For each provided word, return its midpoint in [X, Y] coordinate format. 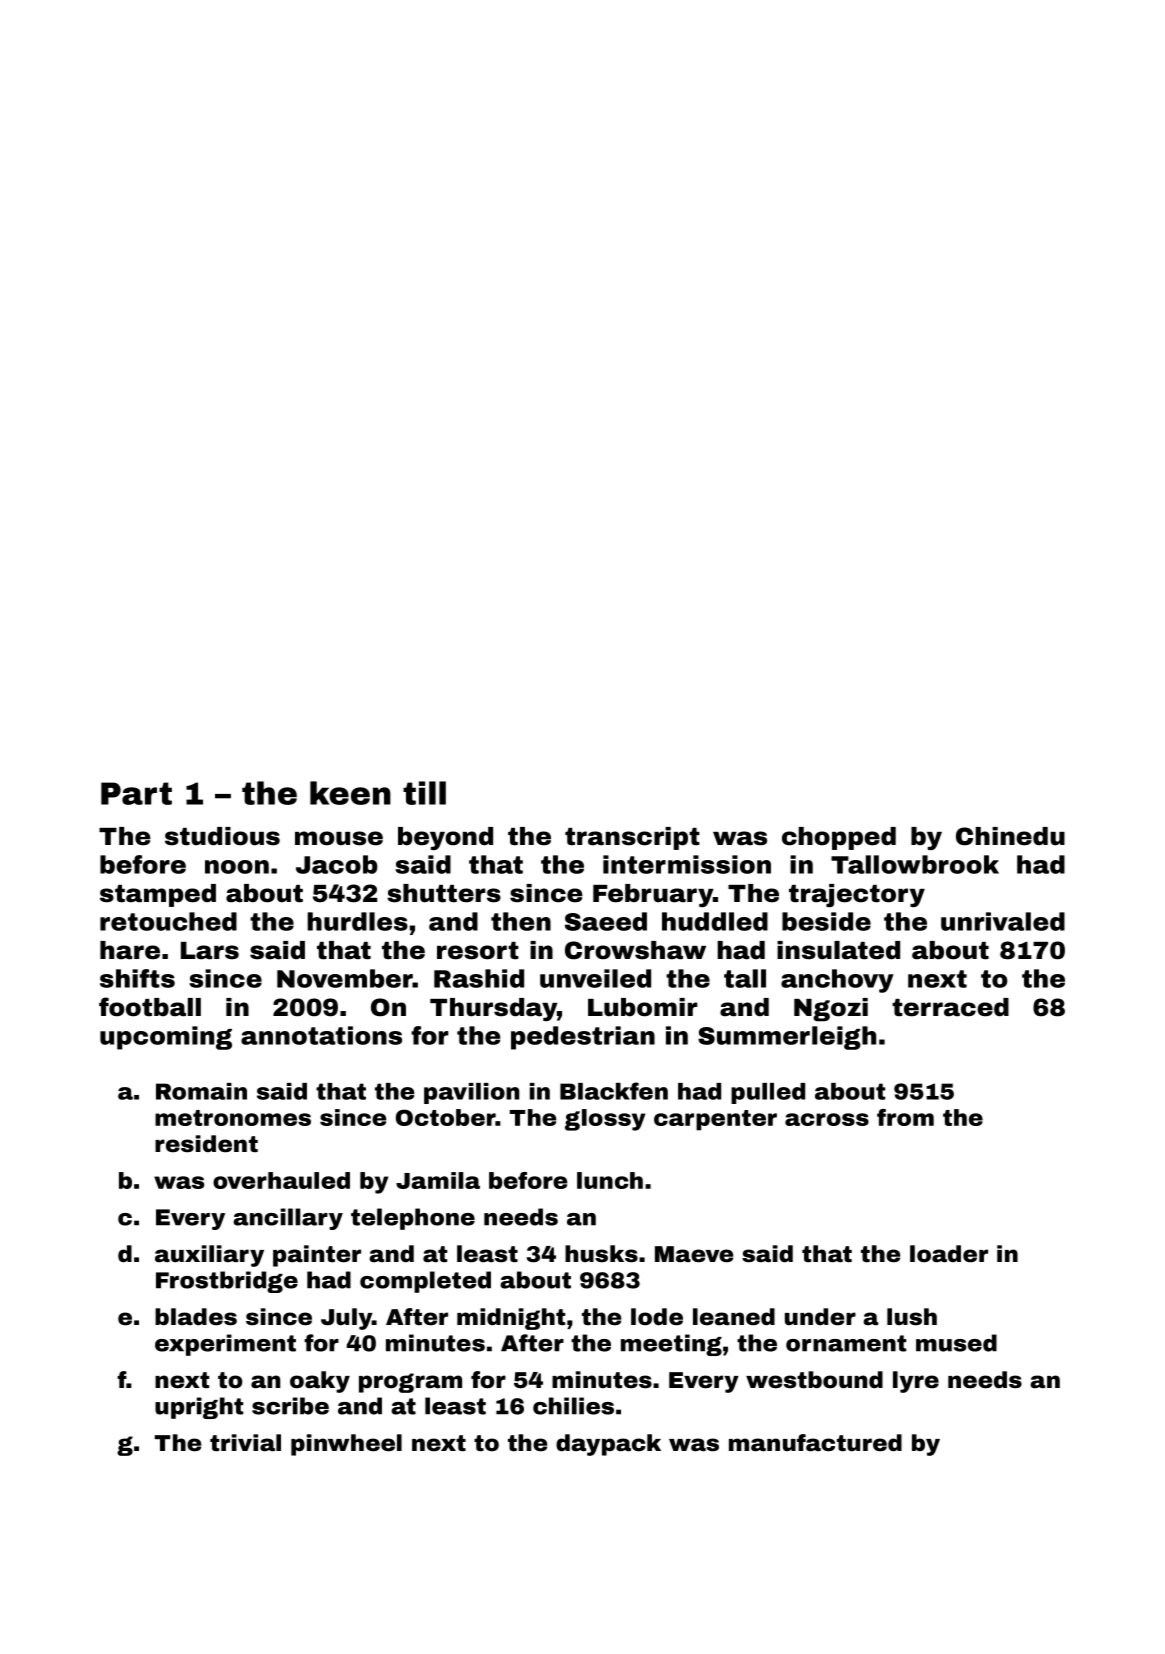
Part [136, 793]
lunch [610, 1180]
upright [199, 1408]
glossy [605, 1120]
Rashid [479, 978]
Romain [201, 1091]
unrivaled [1003, 921]
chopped [839, 838]
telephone [413, 1219]
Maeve [694, 1254]
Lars [210, 951]
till [424, 793]
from [905, 1117]
